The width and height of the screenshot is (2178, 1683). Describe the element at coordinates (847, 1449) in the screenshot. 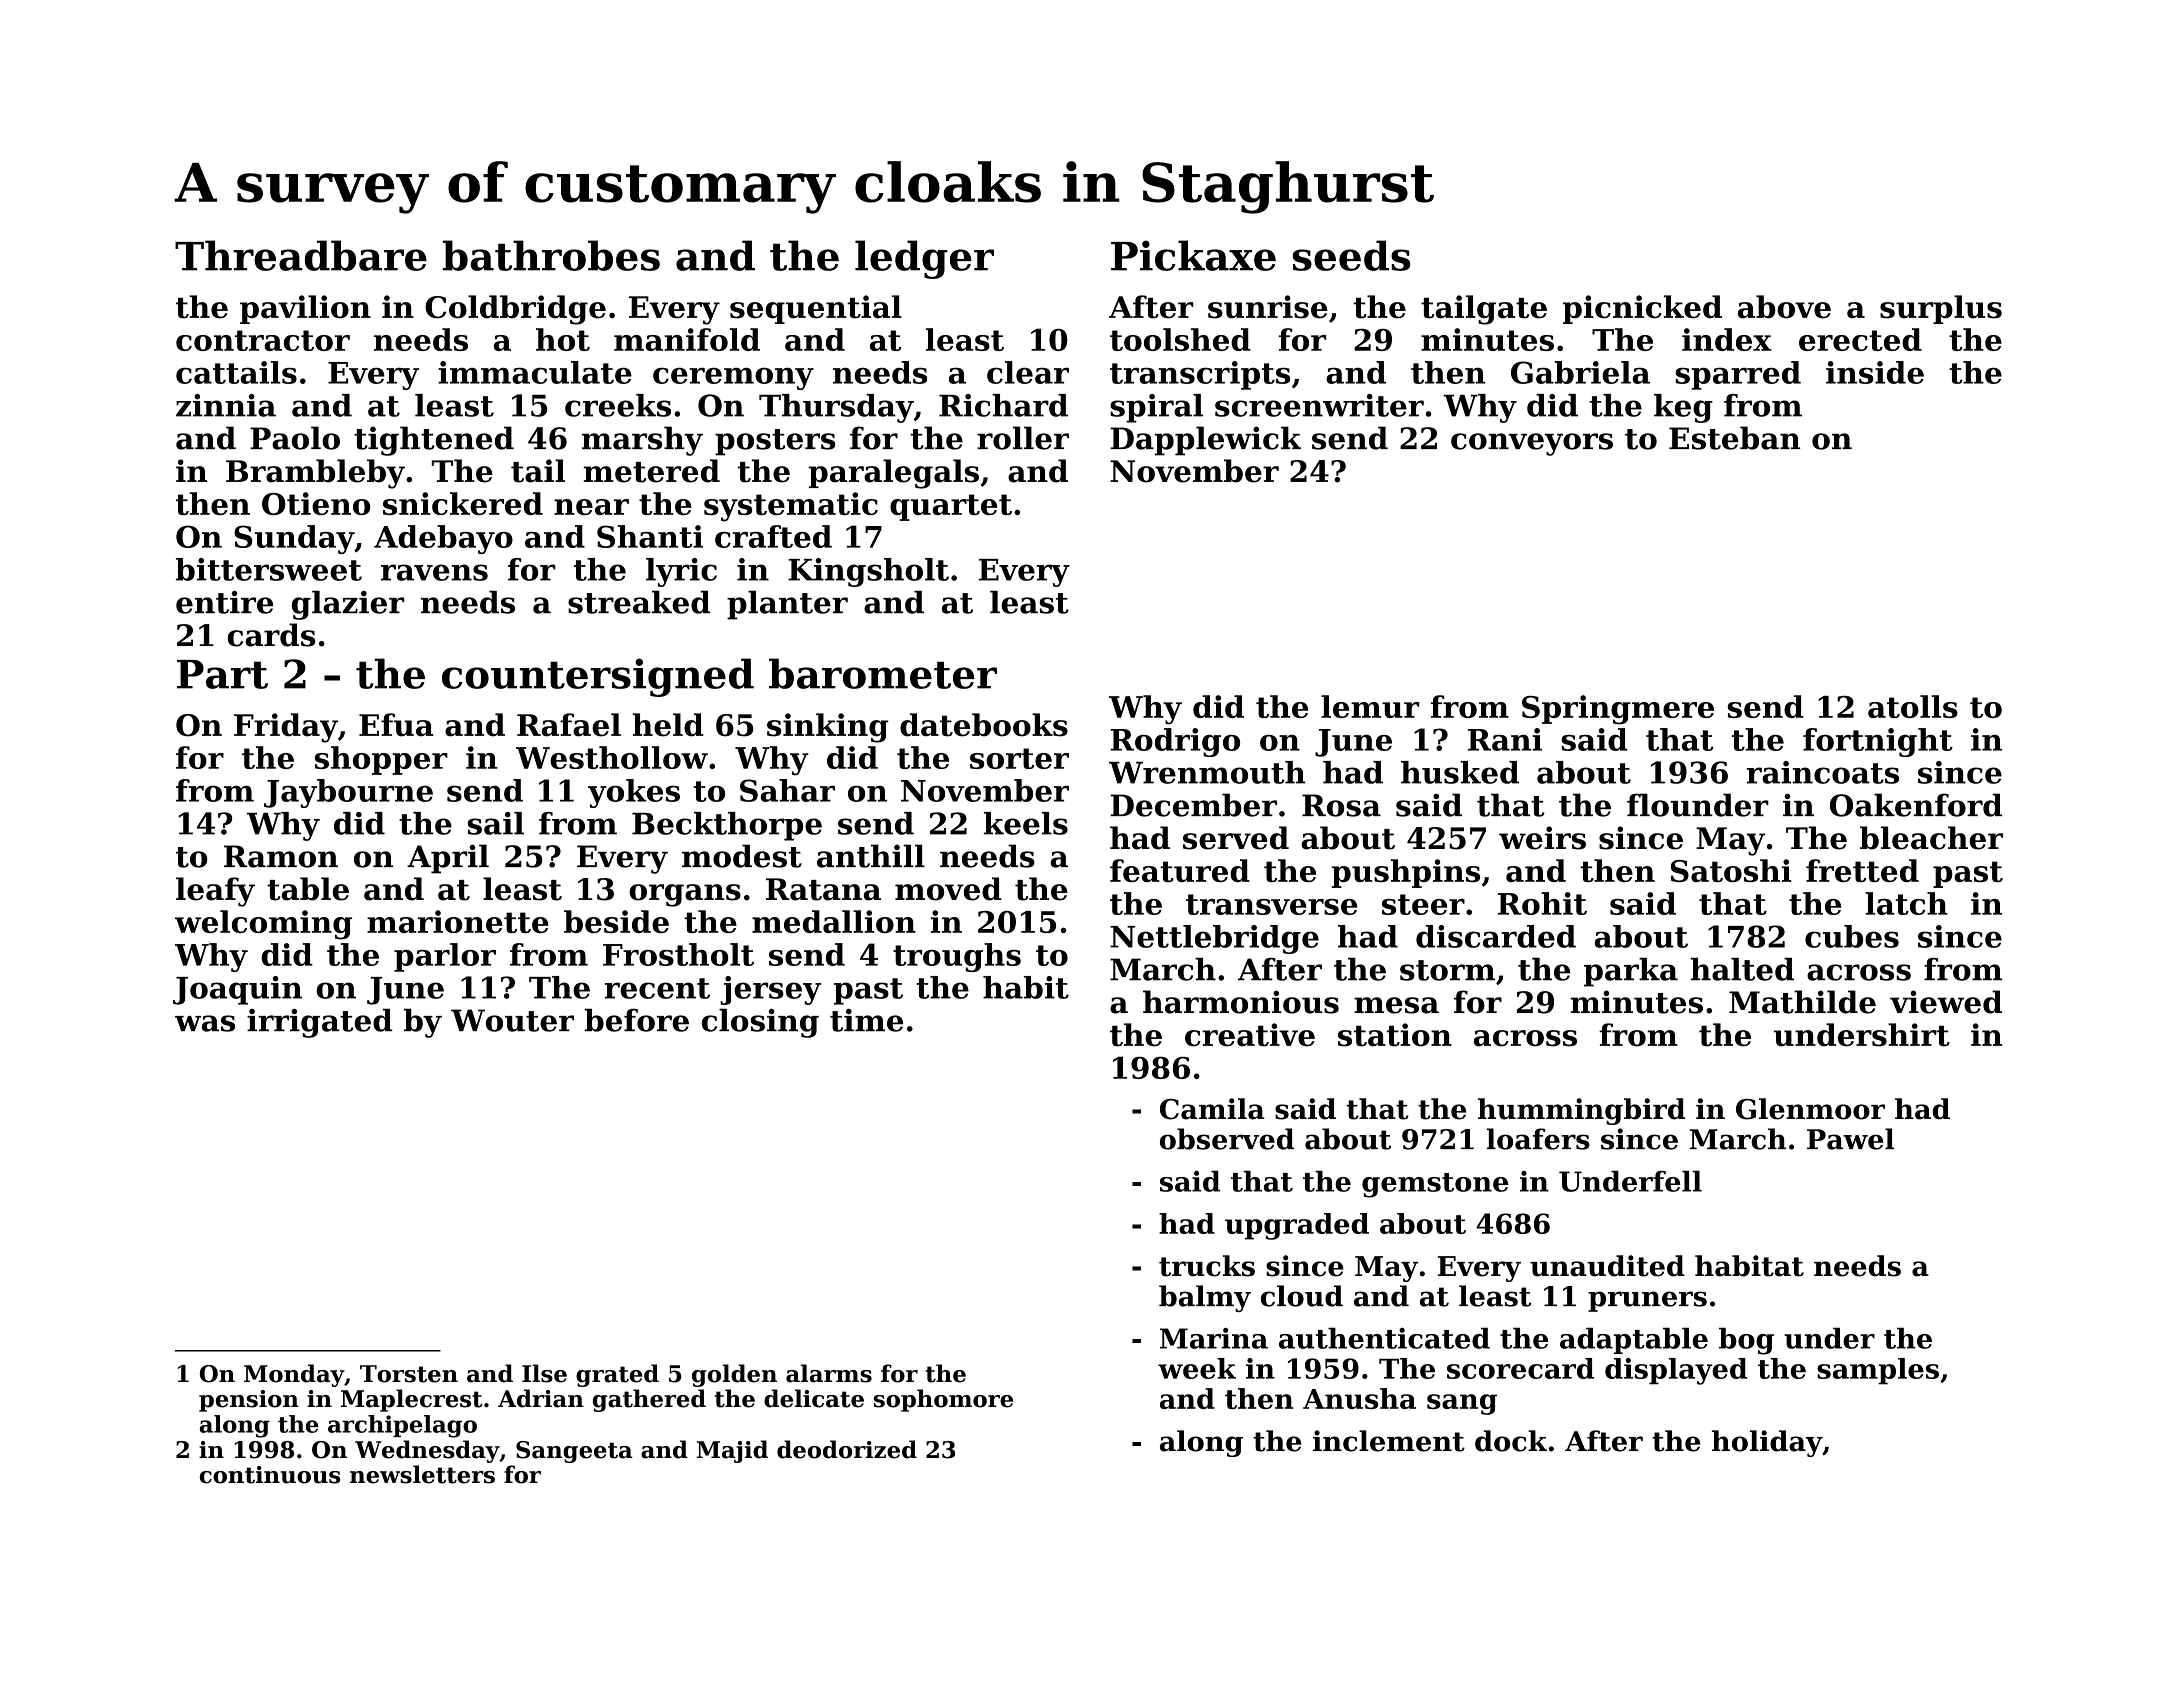

I see `deodorized` at that location.
